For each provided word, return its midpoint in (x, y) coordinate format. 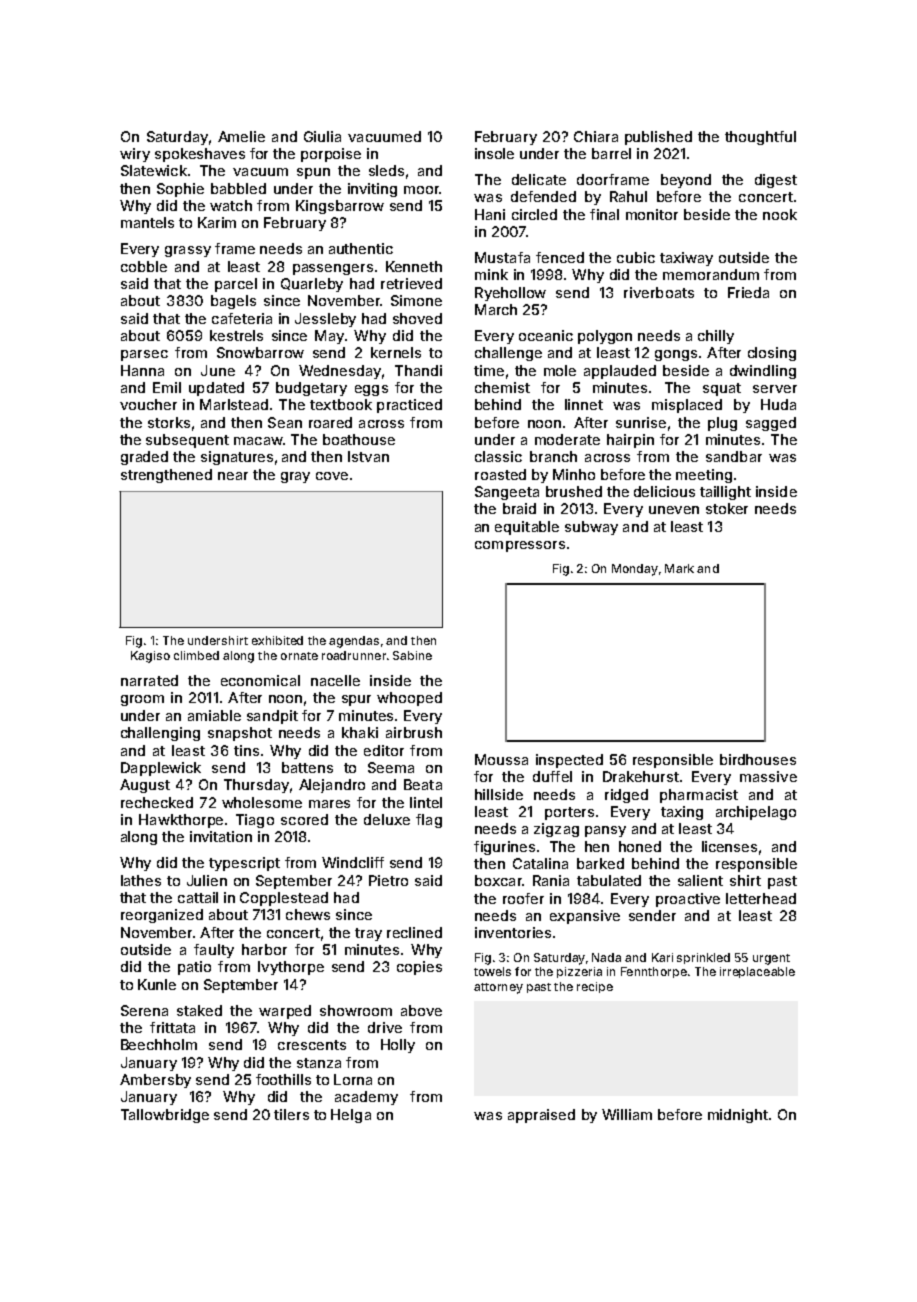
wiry (135, 155)
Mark (679, 568)
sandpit (272, 717)
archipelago (756, 813)
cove (332, 476)
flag (429, 821)
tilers (291, 1114)
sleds (386, 170)
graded (144, 458)
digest (776, 181)
